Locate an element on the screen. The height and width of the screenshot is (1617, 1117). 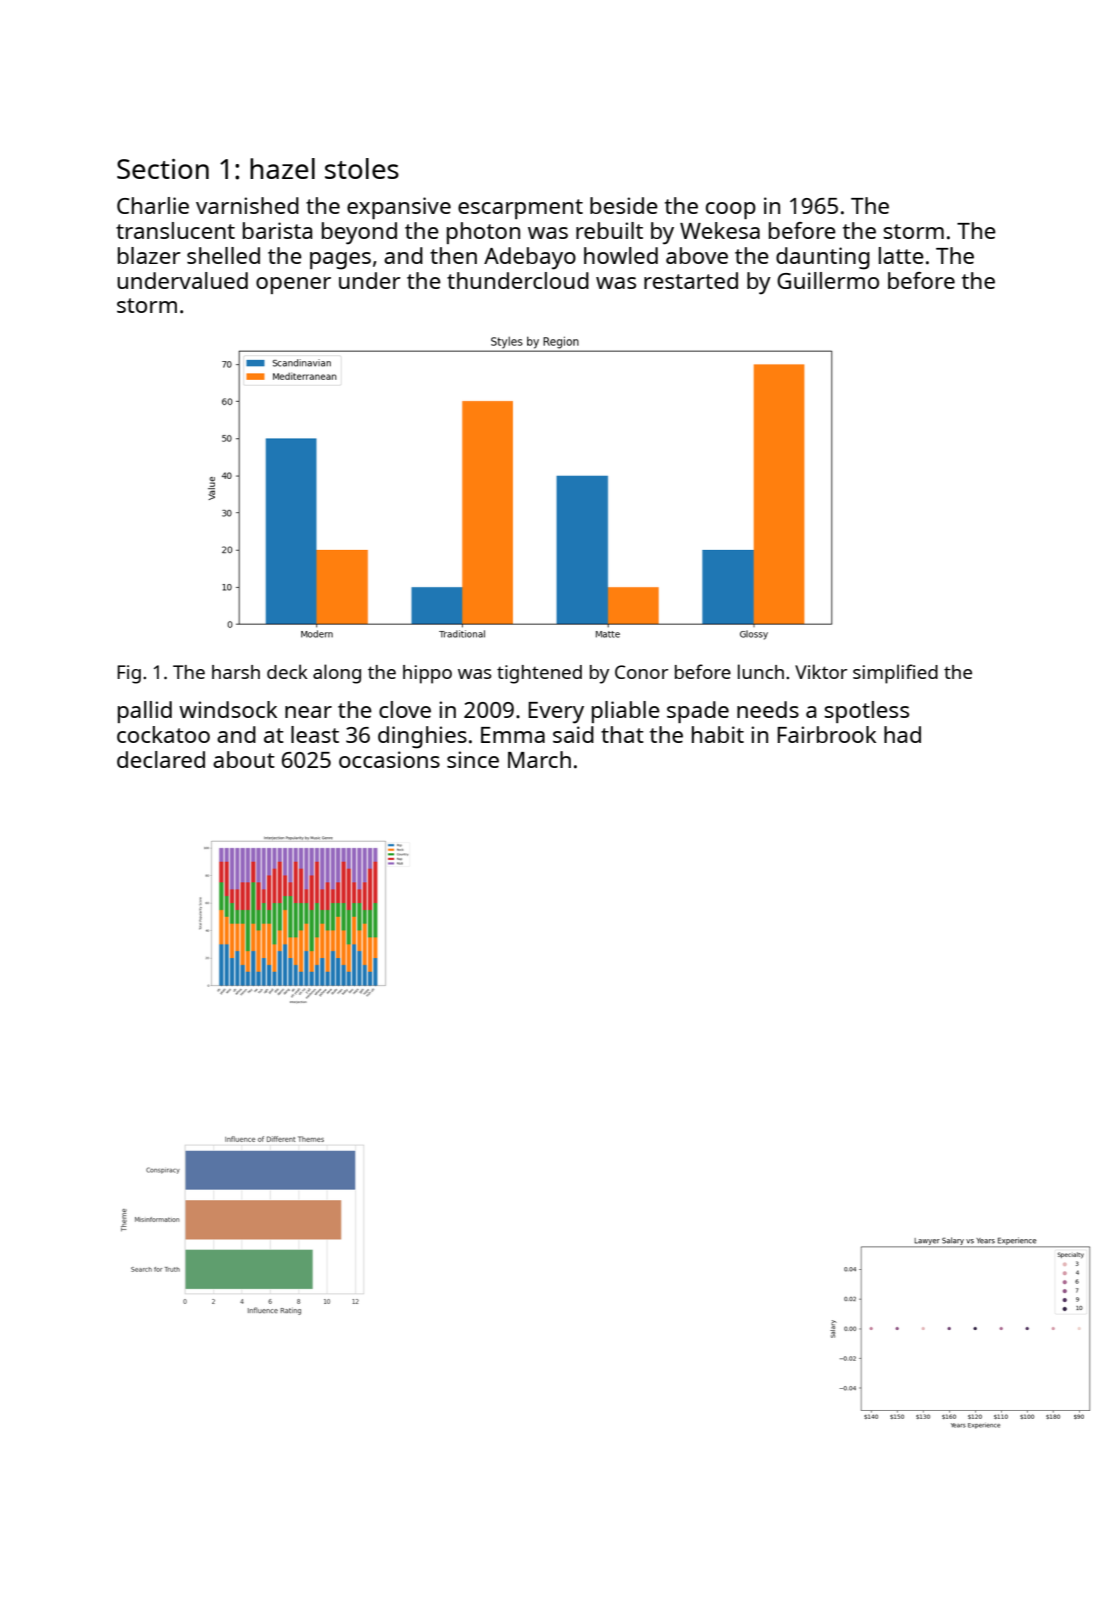
Charlie is located at coordinates (153, 205).
